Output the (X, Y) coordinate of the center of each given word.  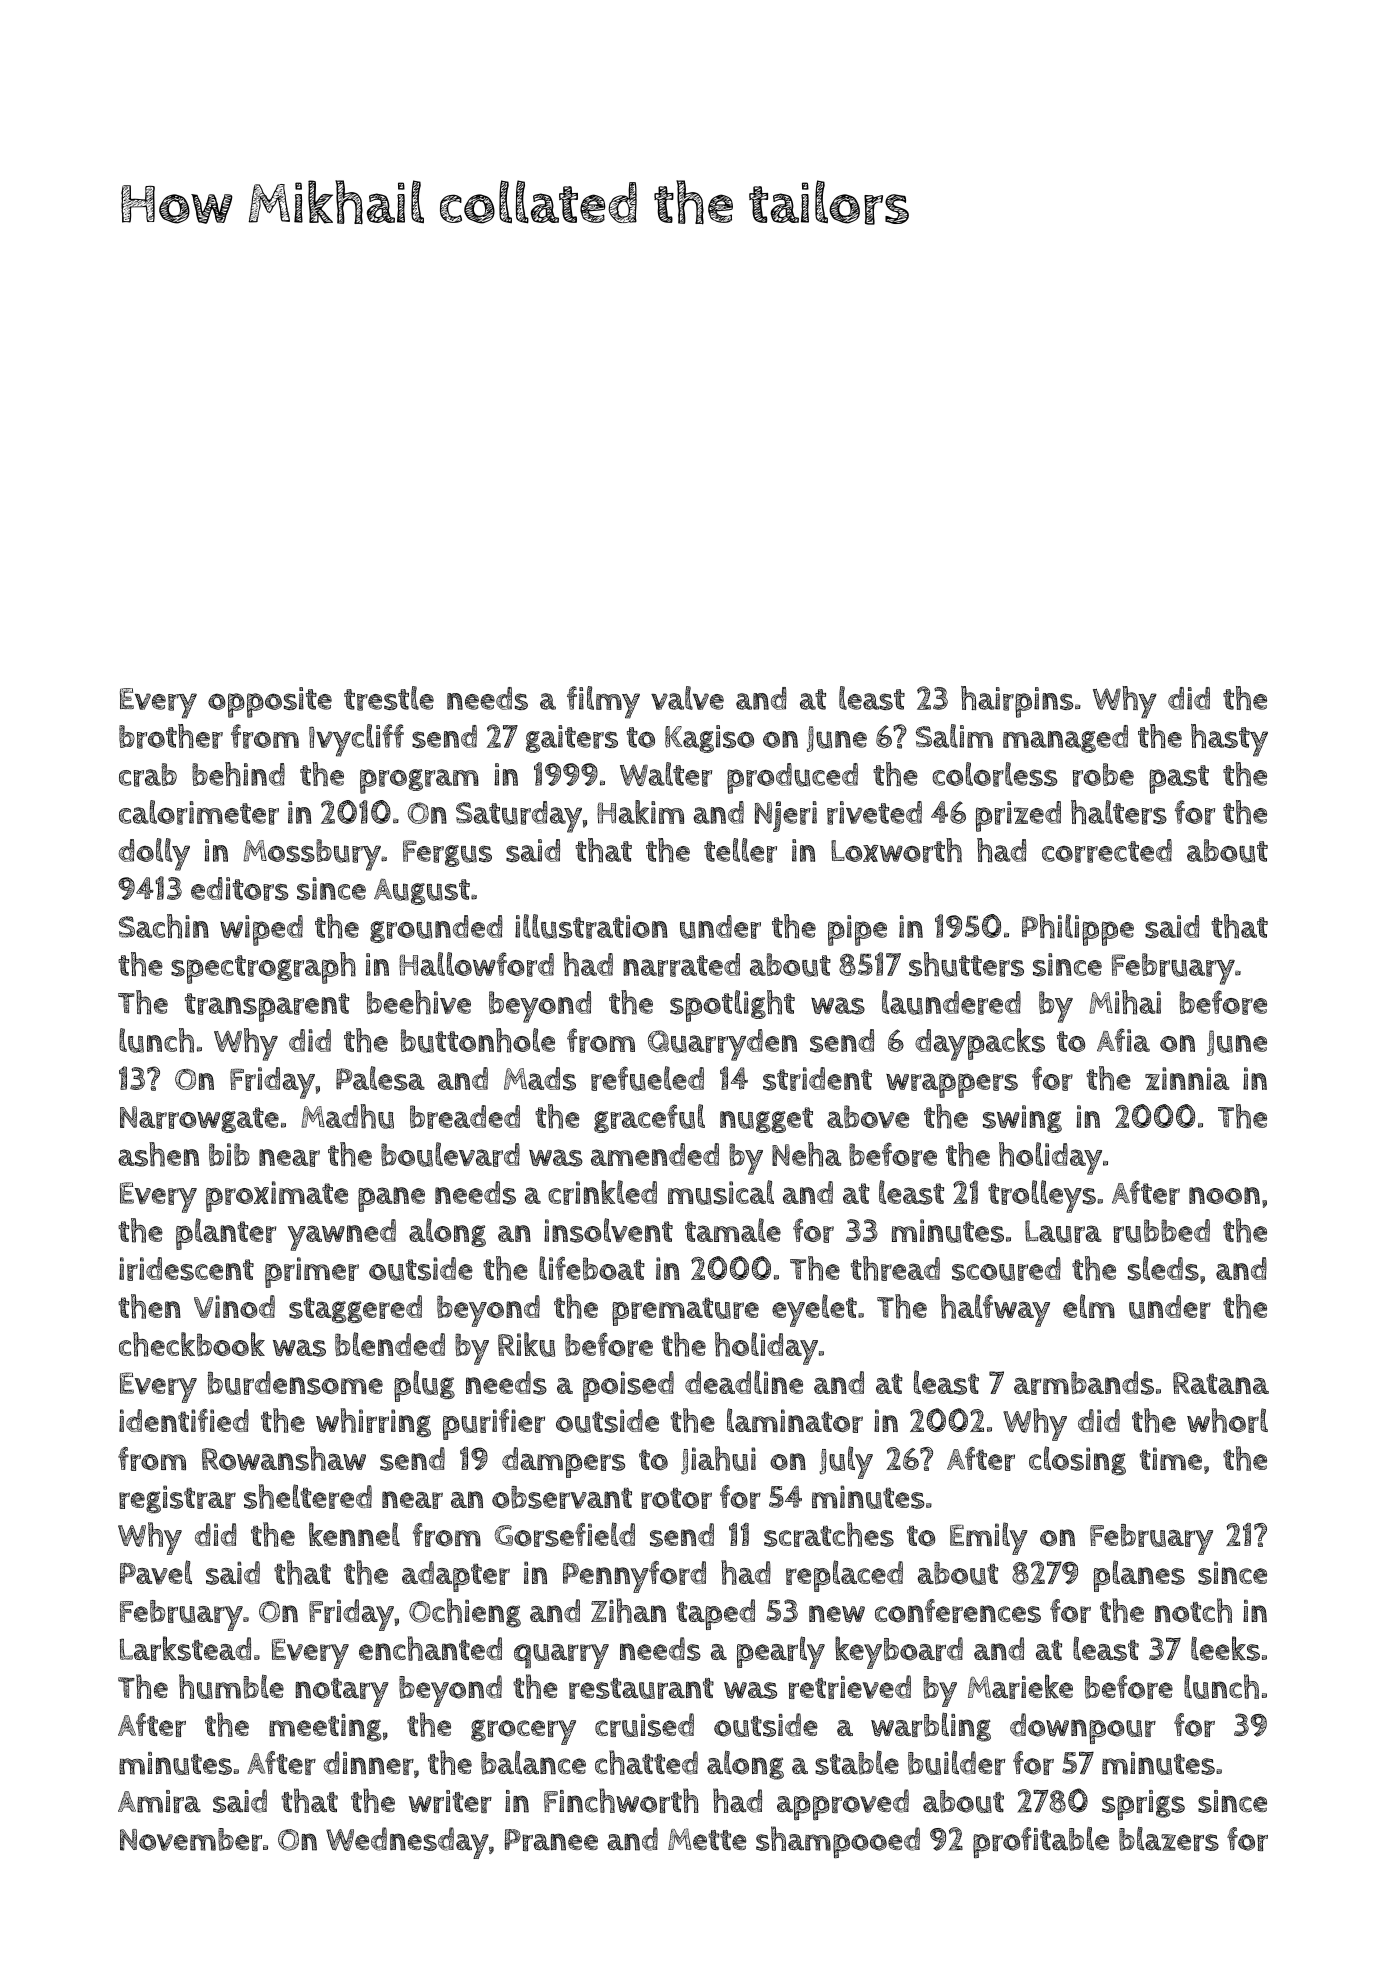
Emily (989, 1538)
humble (231, 1686)
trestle (389, 698)
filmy (603, 702)
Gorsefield (565, 1534)
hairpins (1017, 702)
